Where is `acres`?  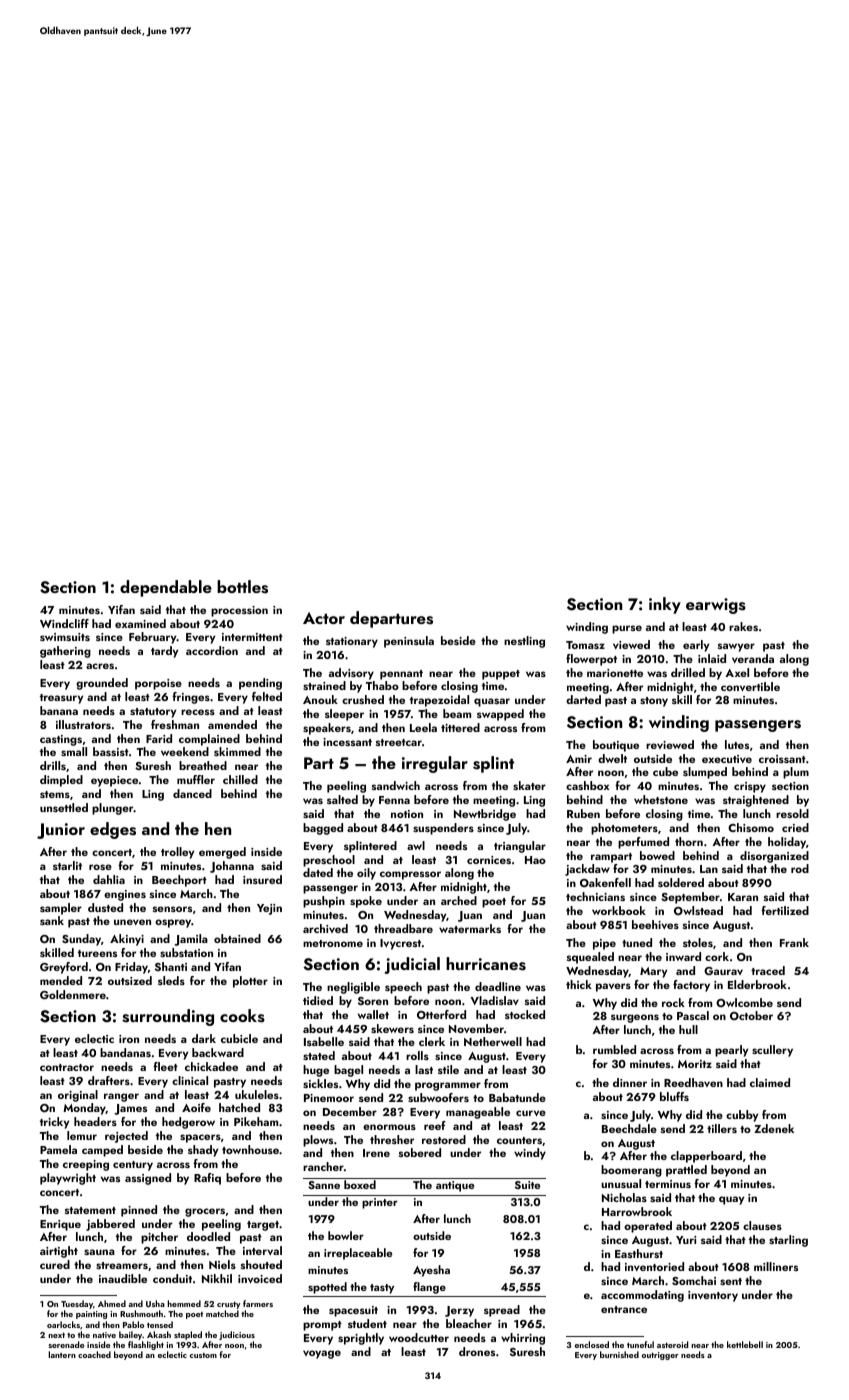
acres is located at coordinates (100, 666).
